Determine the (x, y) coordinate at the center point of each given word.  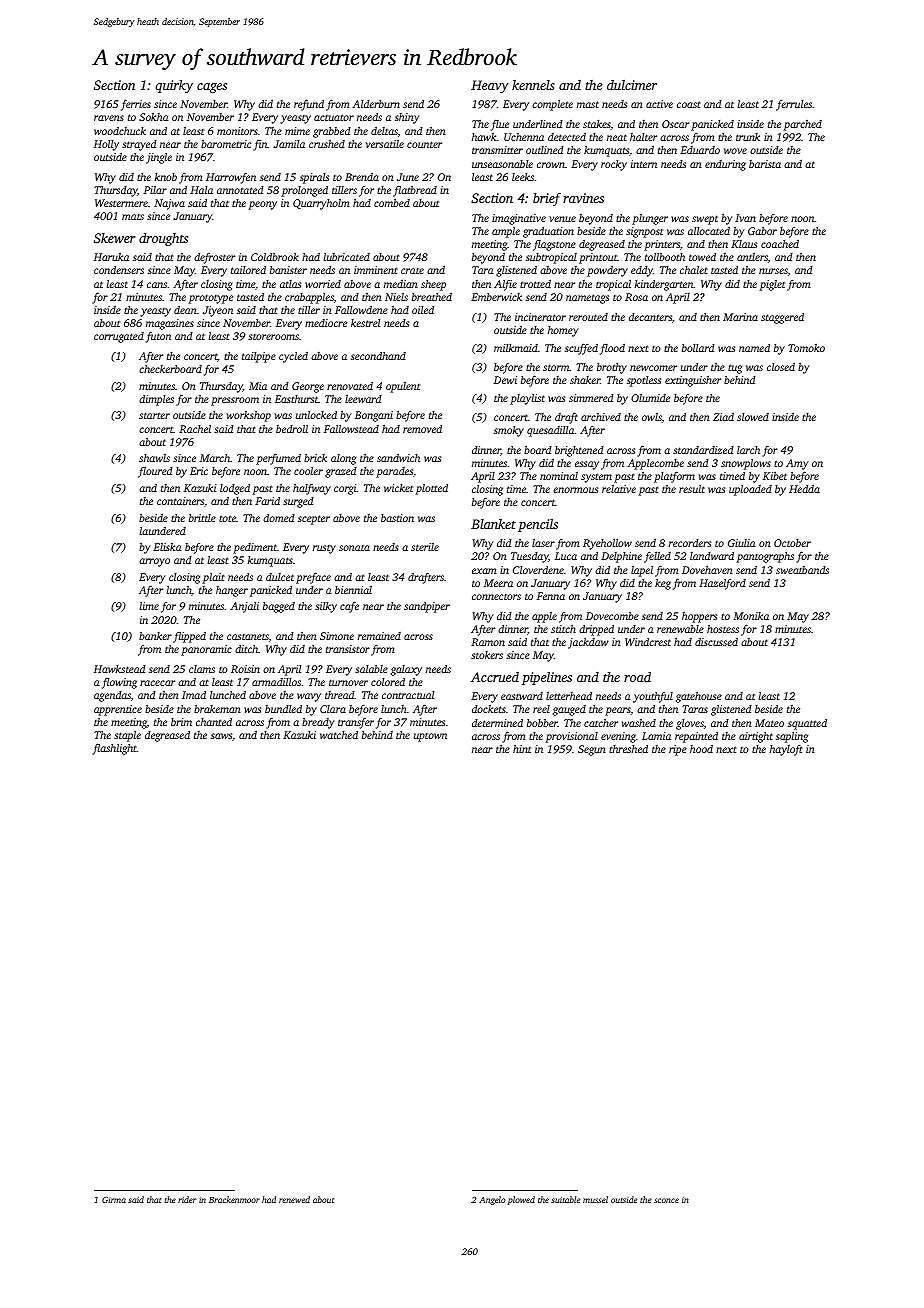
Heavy (490, 86)
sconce (666, 1200)
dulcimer (632, 85)
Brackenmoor (234, 1199)
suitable (565, 1199)
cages (212, 88)
